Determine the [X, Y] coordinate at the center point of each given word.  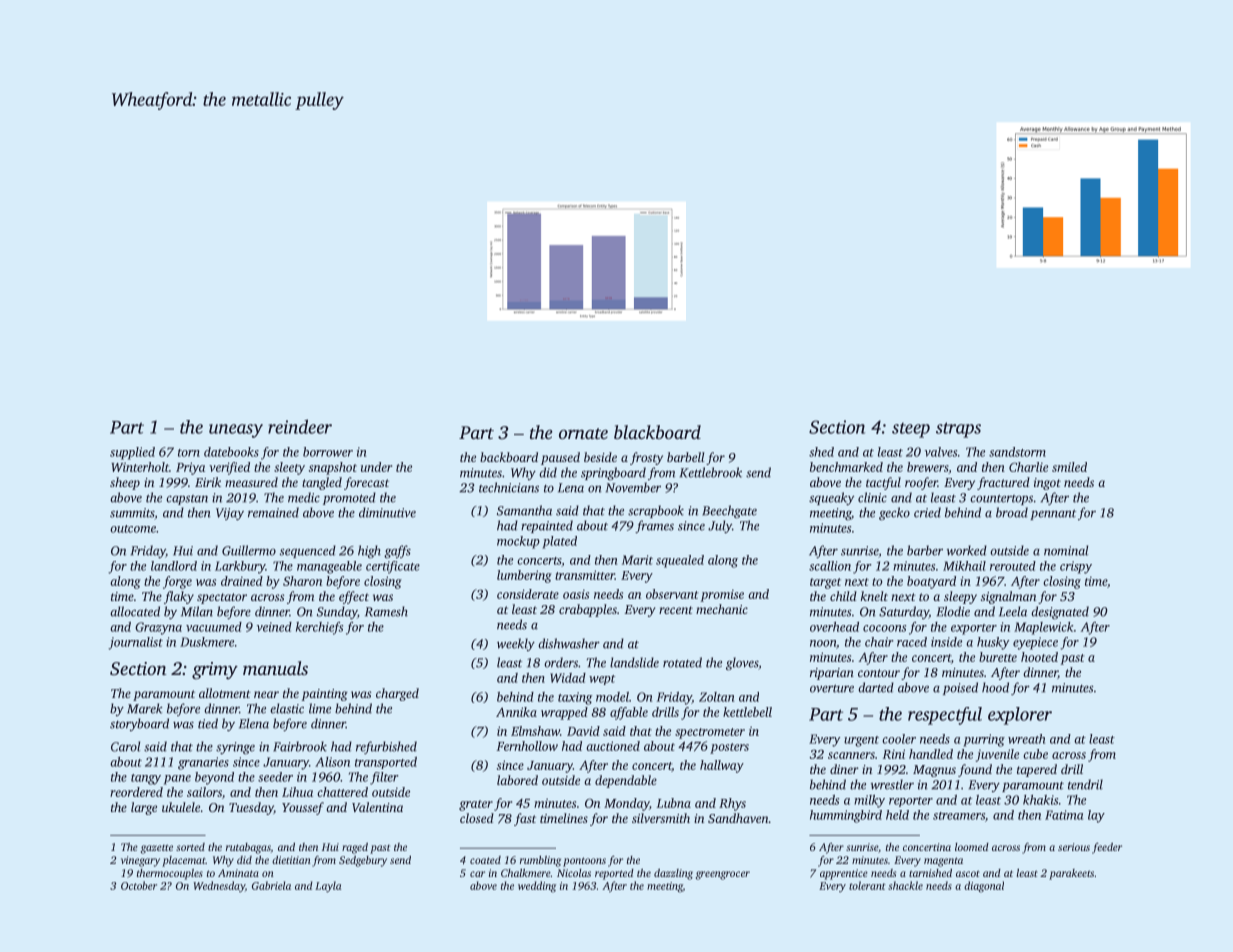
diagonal [984, 887]
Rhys [732, 804]
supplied [132, 453]
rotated [682, 662]
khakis [1040, 800]
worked [967, 550]
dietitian [291, 860]
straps [958, 430]
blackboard [657, 432]
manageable [329, 567]
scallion [830, 566]
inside [946, 642]
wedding [537, 887]
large [144, 808]
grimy [215, 671]
